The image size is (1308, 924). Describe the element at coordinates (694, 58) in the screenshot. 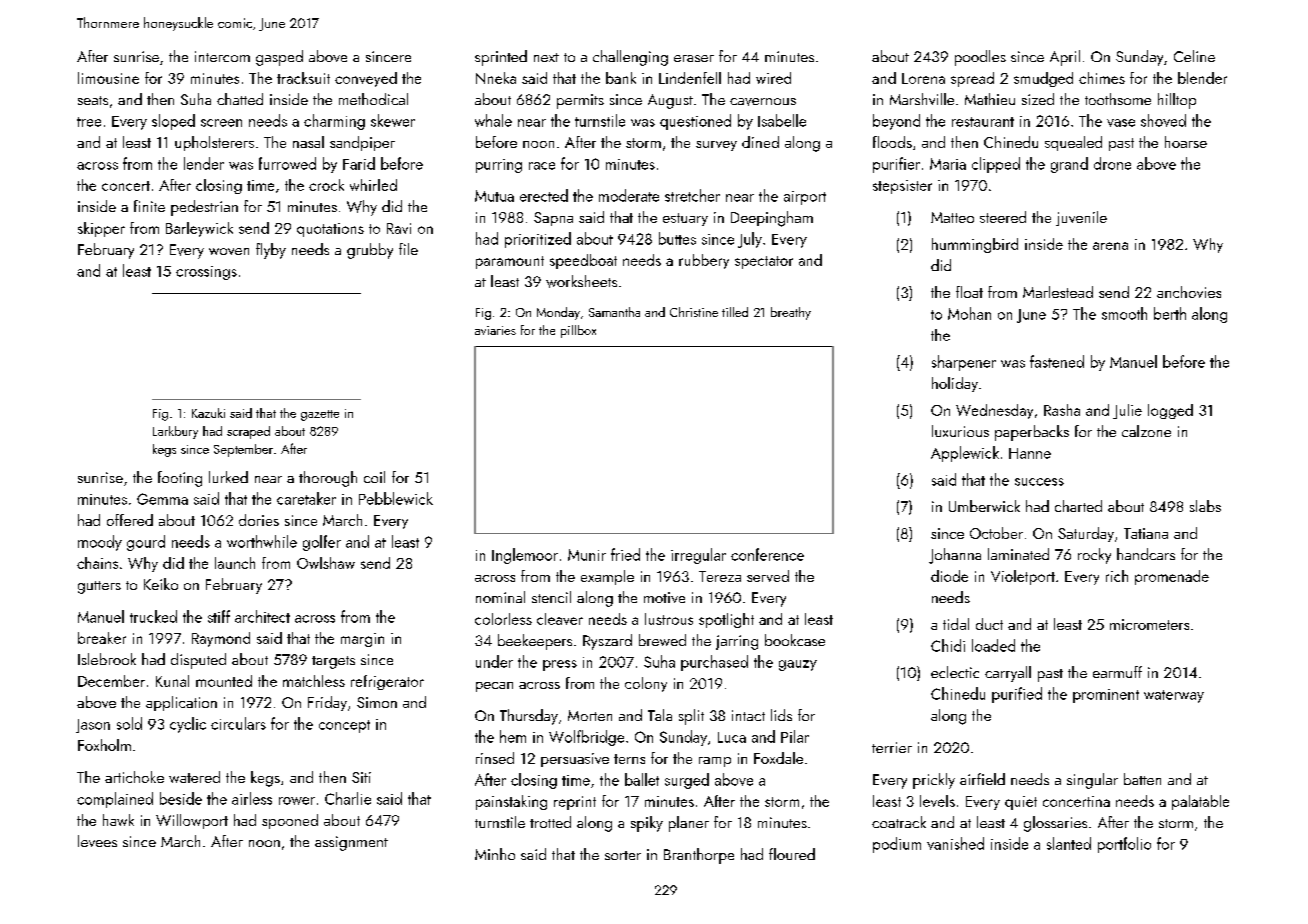

I see `eraser` at that location.
